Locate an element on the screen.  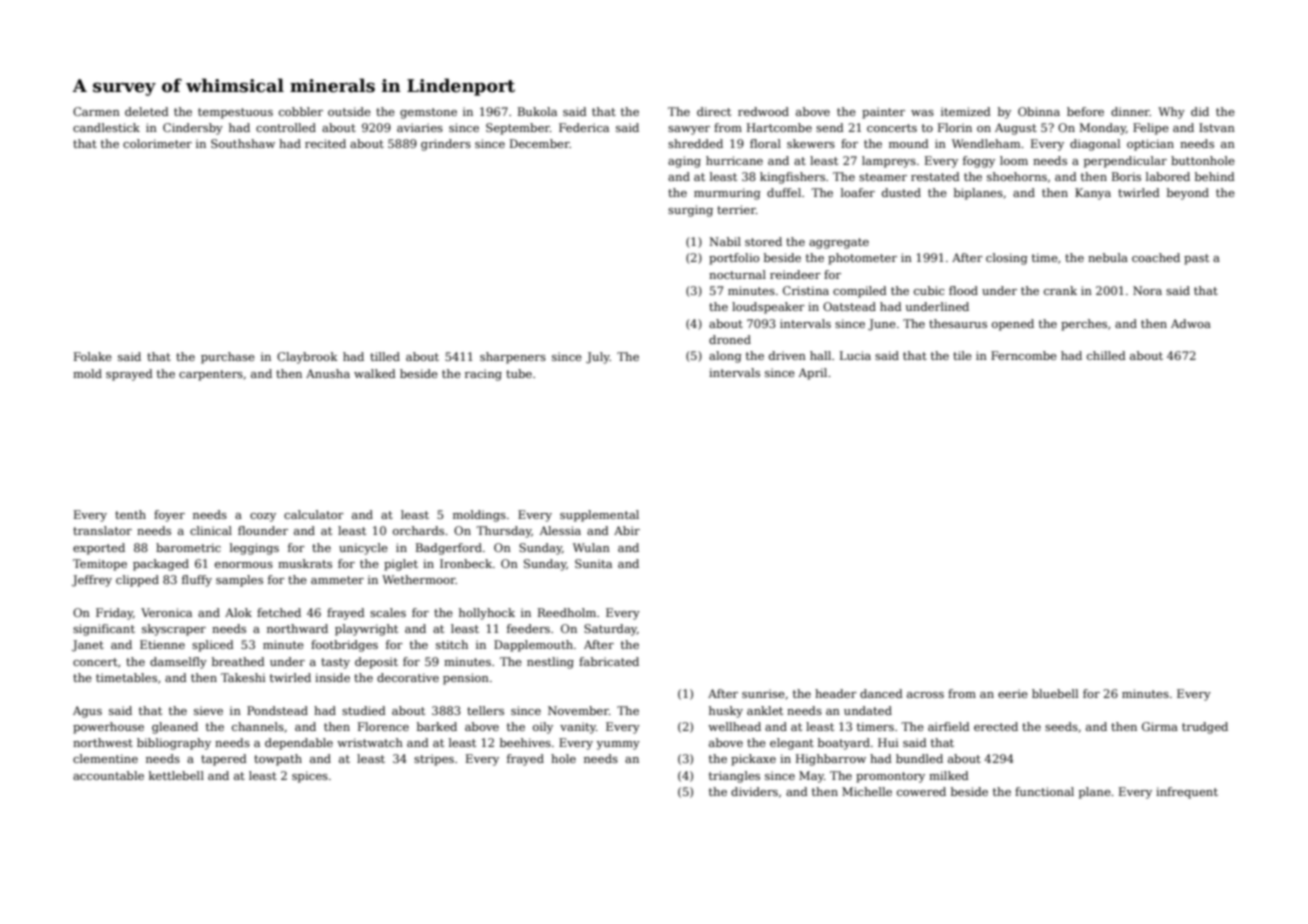
Ironbeck is located at coordinates (466, 563).
